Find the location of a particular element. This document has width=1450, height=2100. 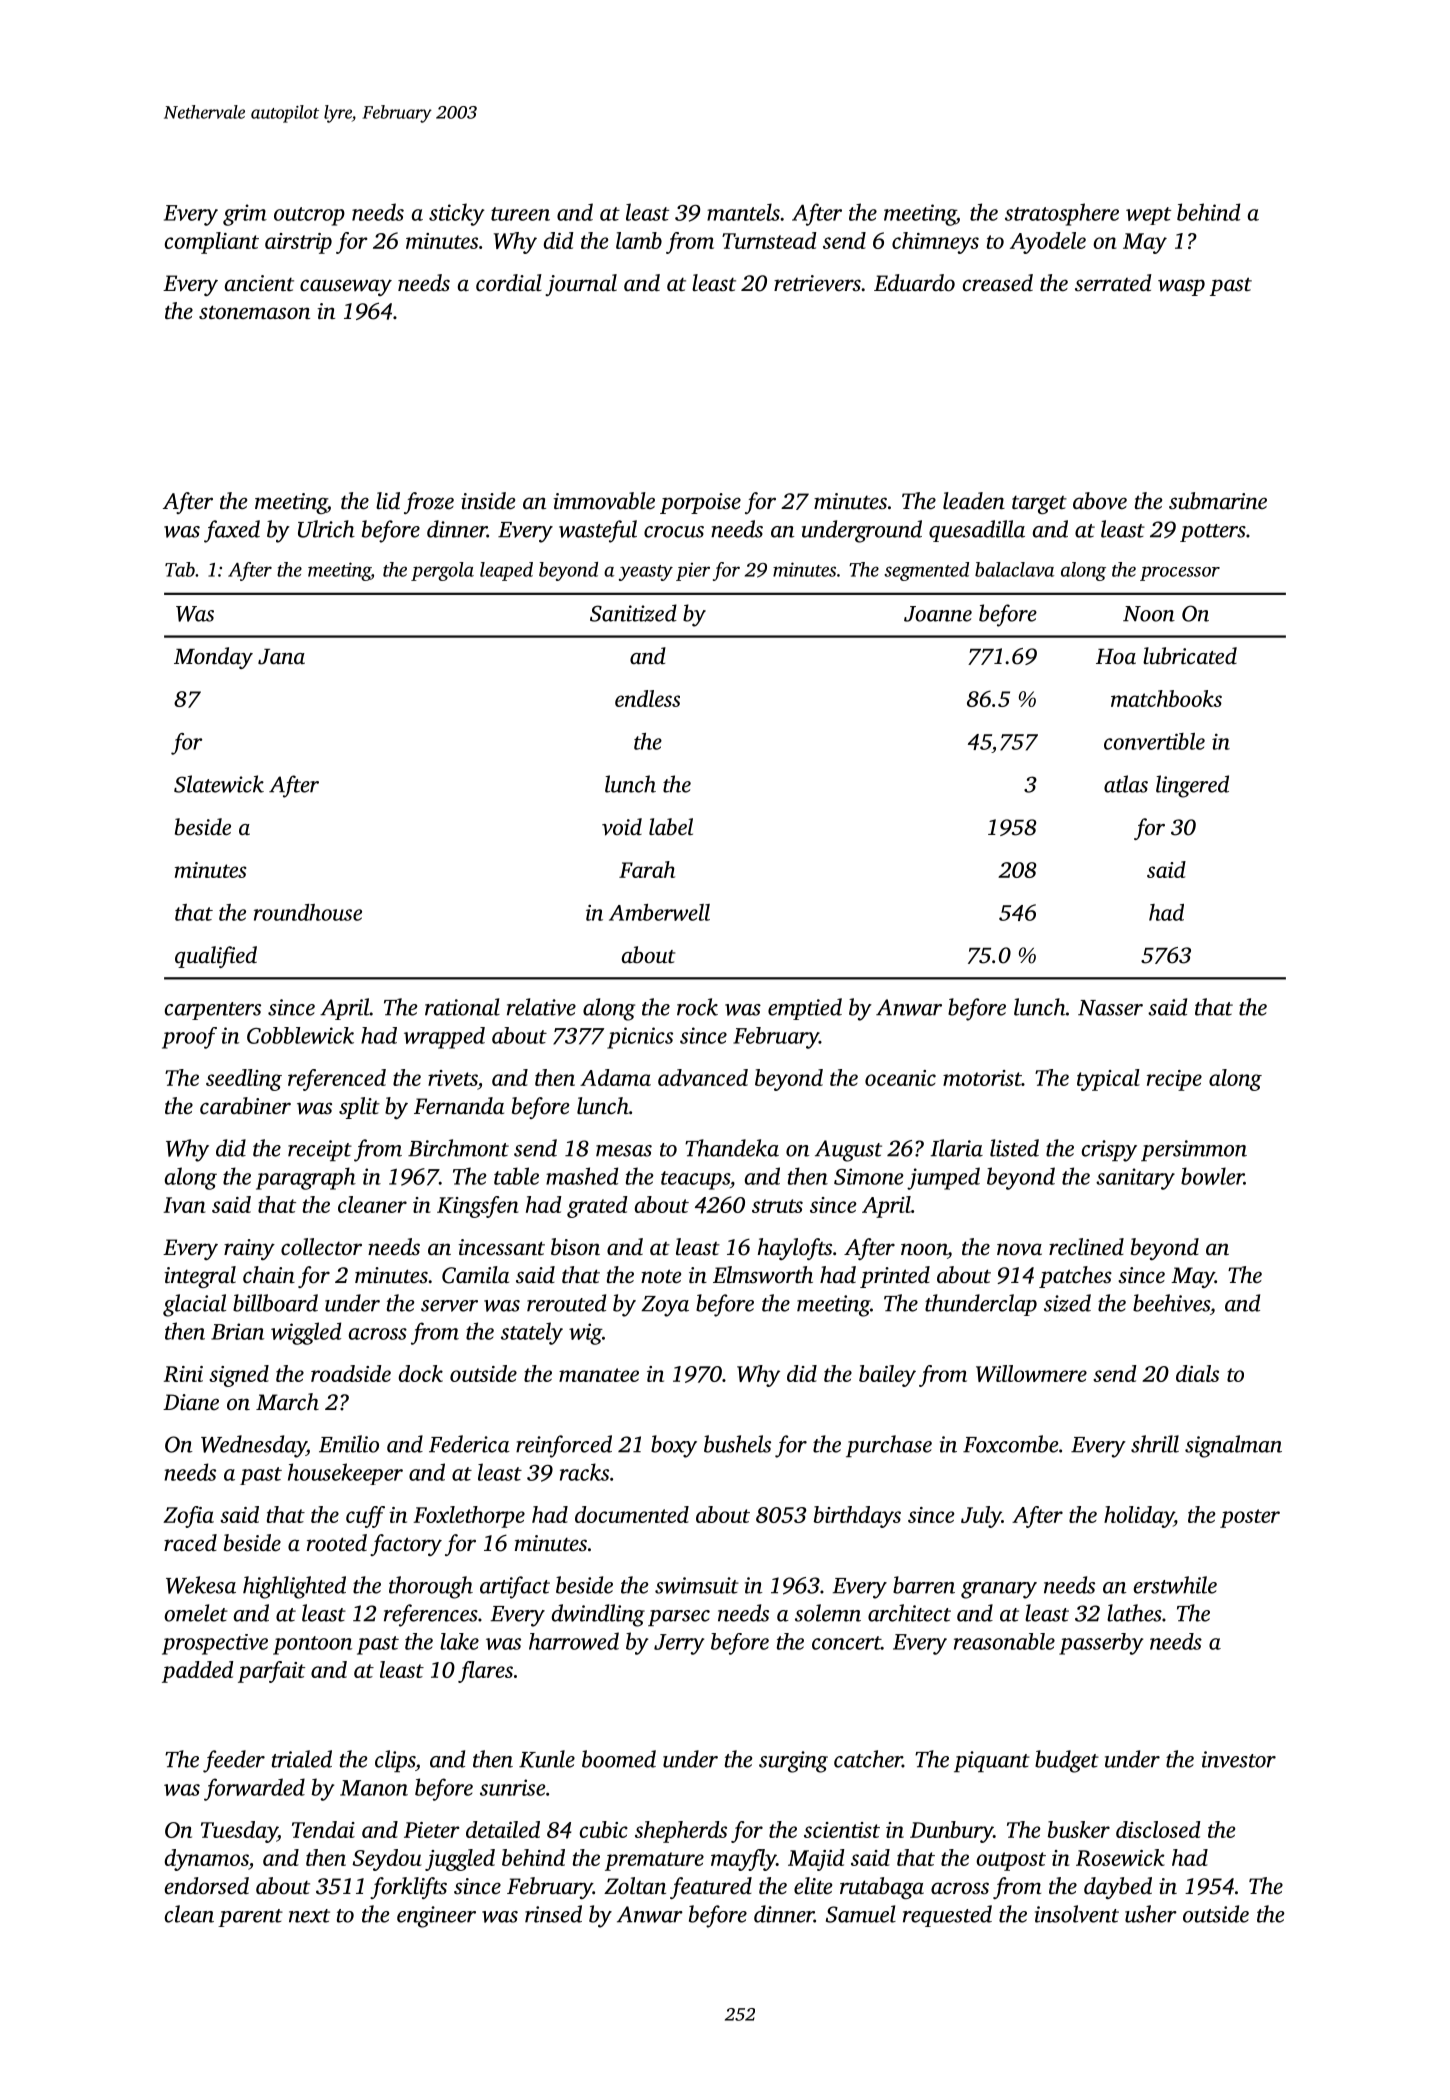

lubricated is located at coordinates (1190, 656).
